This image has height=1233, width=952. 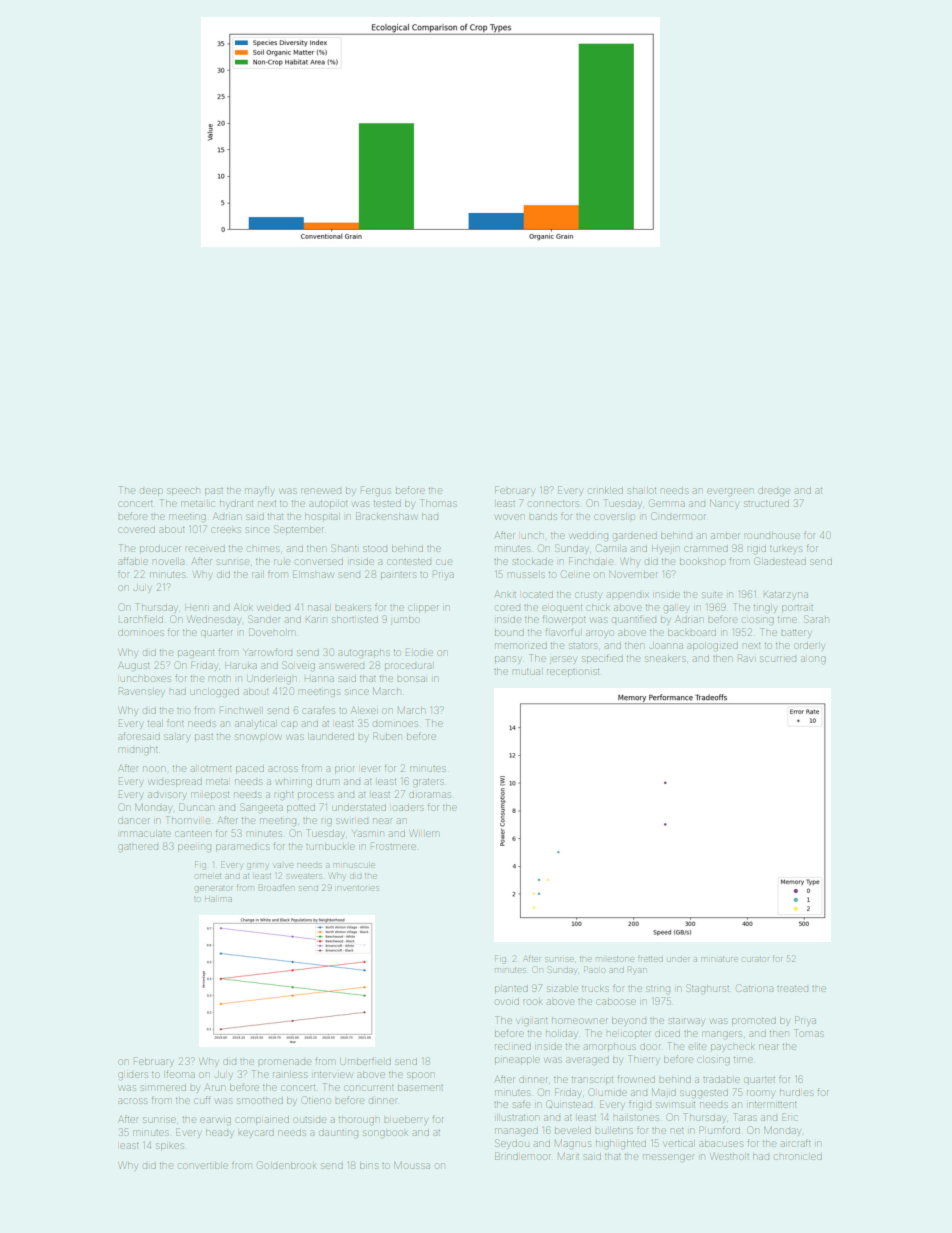 What do you see at coordinates (183, 492) in the image?
I see `speech` at bounding box center [183, 492].
